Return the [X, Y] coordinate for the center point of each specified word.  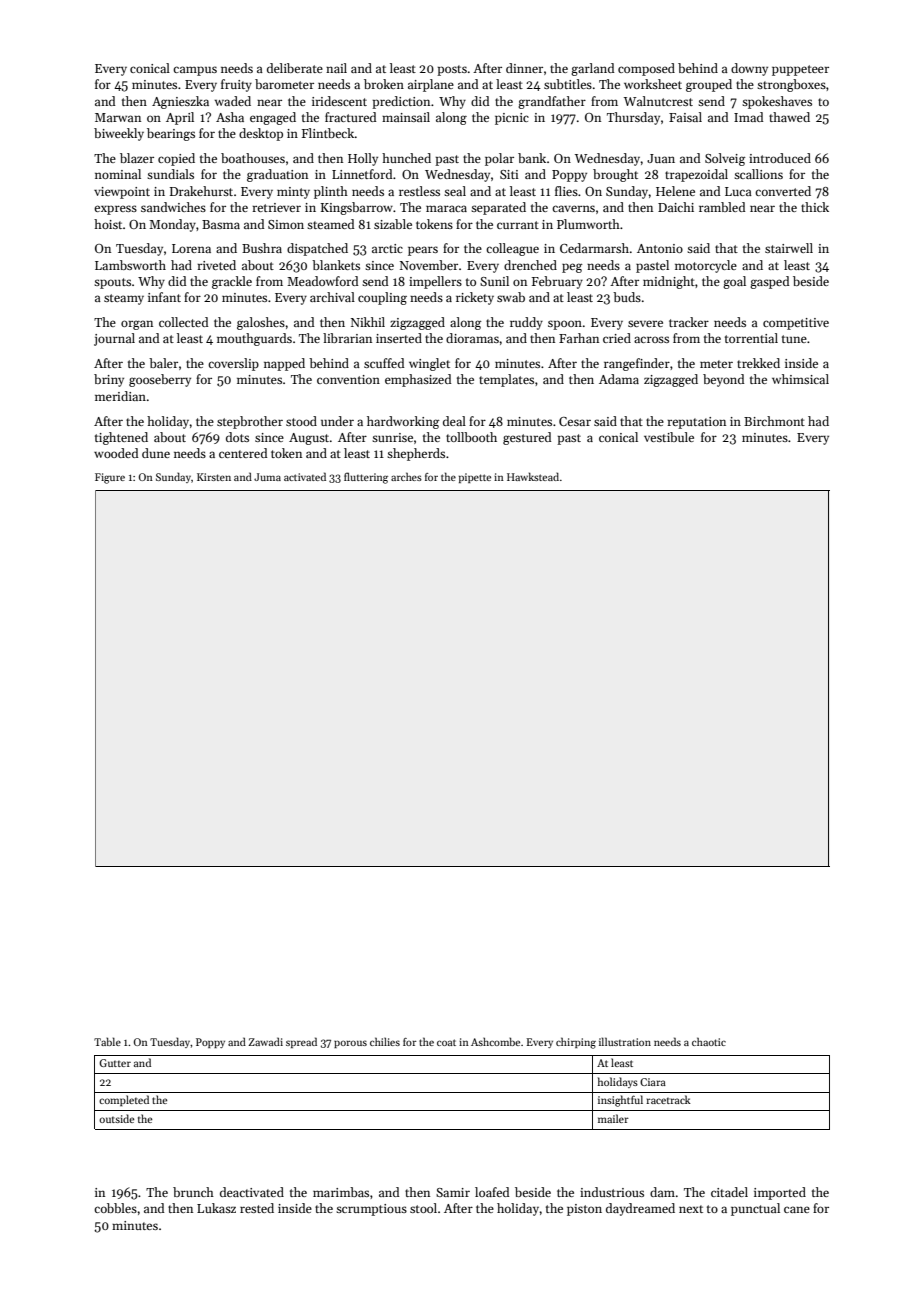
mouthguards [254, 339]
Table [107, 1041]
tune [794, 339]
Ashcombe [495, 1041]
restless [419, 191]
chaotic [709, 1041]
